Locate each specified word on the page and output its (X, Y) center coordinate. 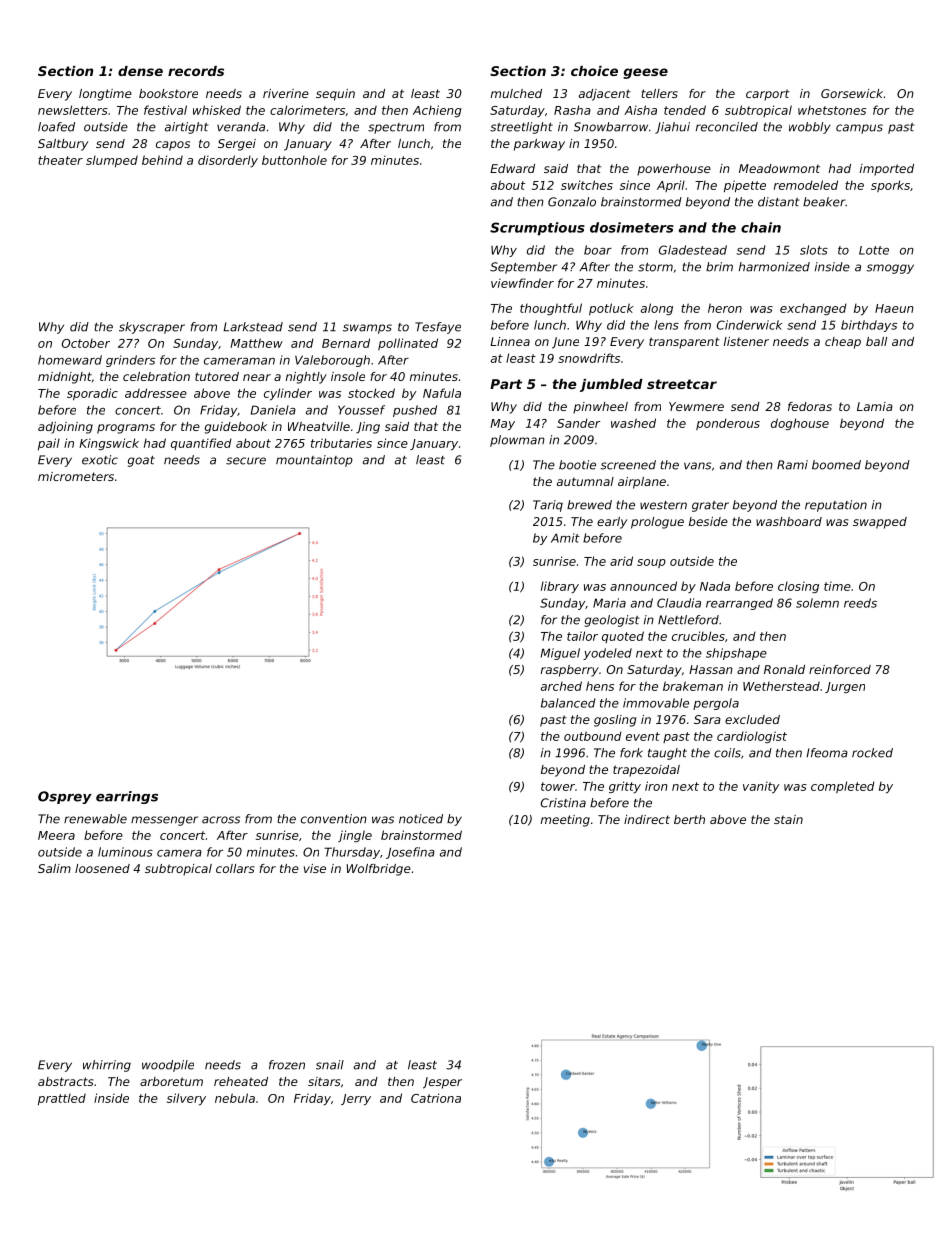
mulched (516, 93)
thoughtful (551, 309)
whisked (217, 110)
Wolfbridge (378, 870)
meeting (565, 821)
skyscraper (152, 328)
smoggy (890, 269)
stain (788, 819)
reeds (860, 603)
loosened (102, 868)
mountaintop (314, 461)
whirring (107, 1066)
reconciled (727, 127)
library (560, 587)
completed (843, 787)
